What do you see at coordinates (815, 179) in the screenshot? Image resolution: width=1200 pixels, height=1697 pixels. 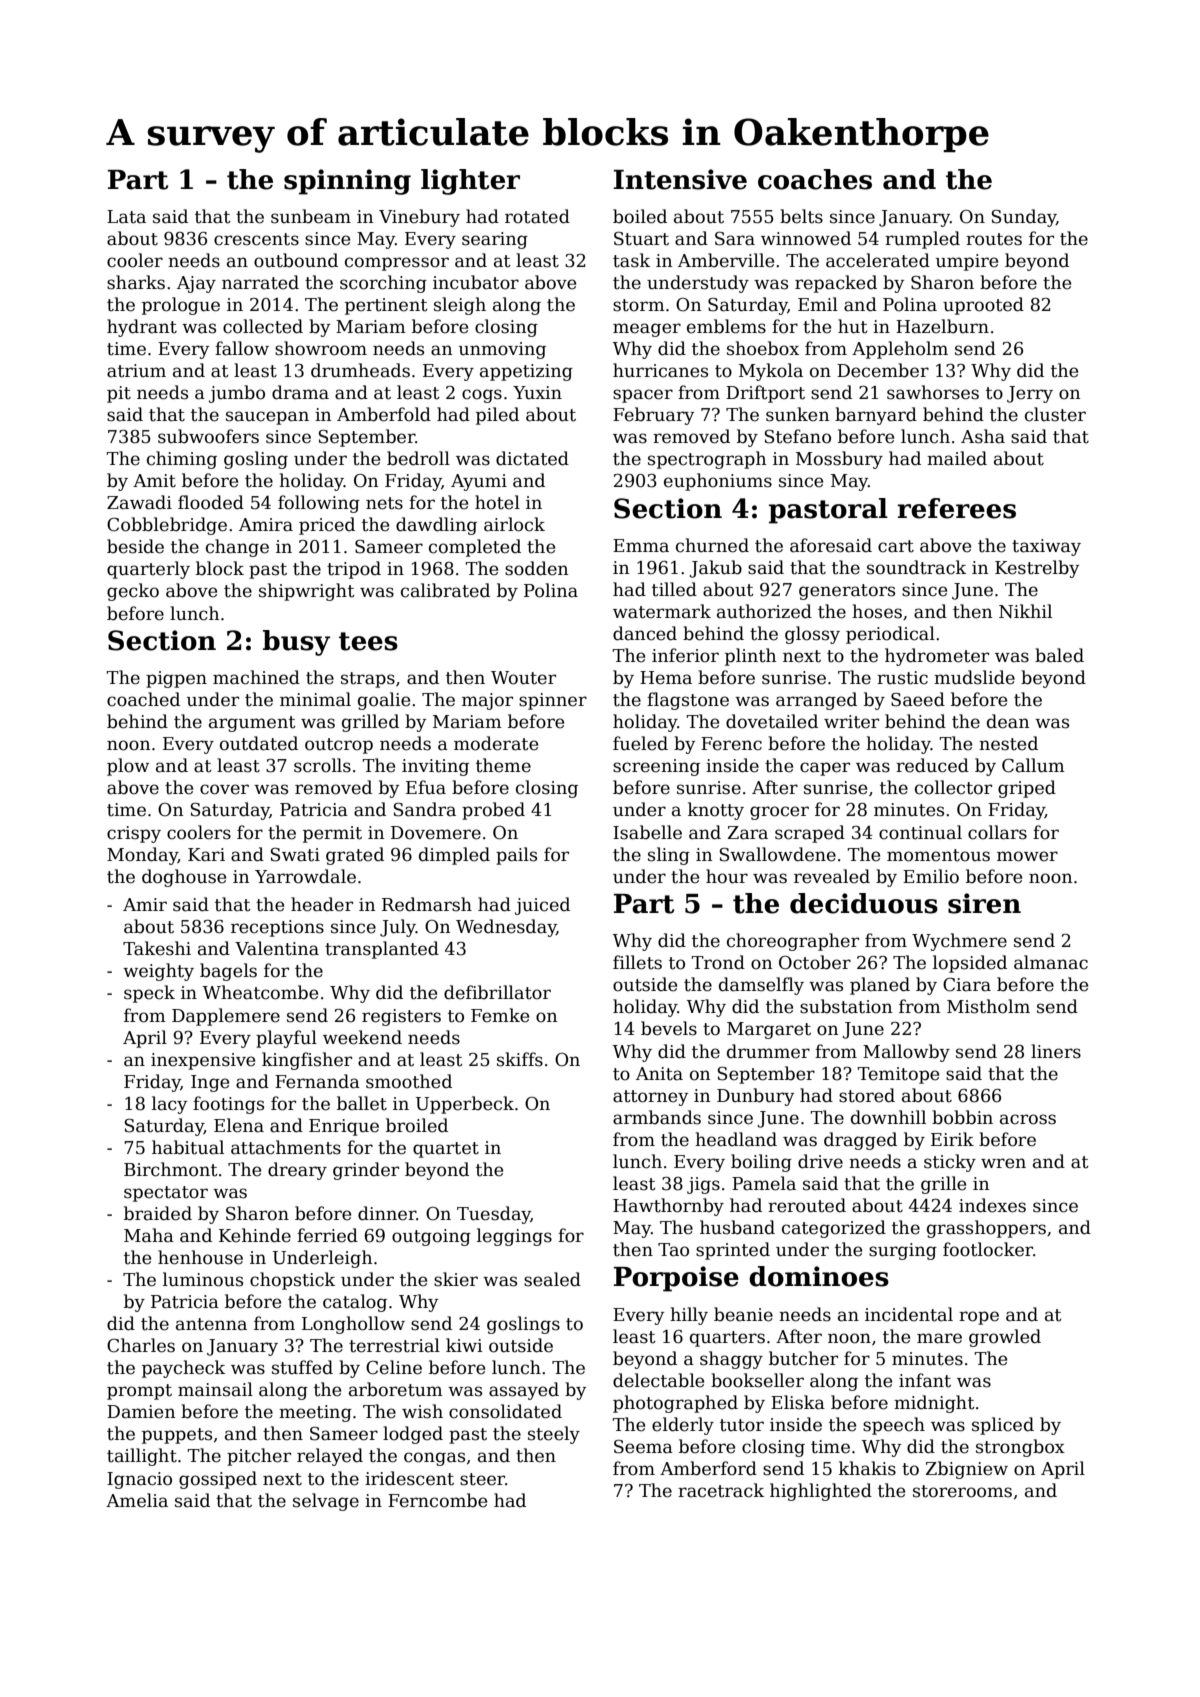 I see `coaches` at bounding box center [815, 179].
